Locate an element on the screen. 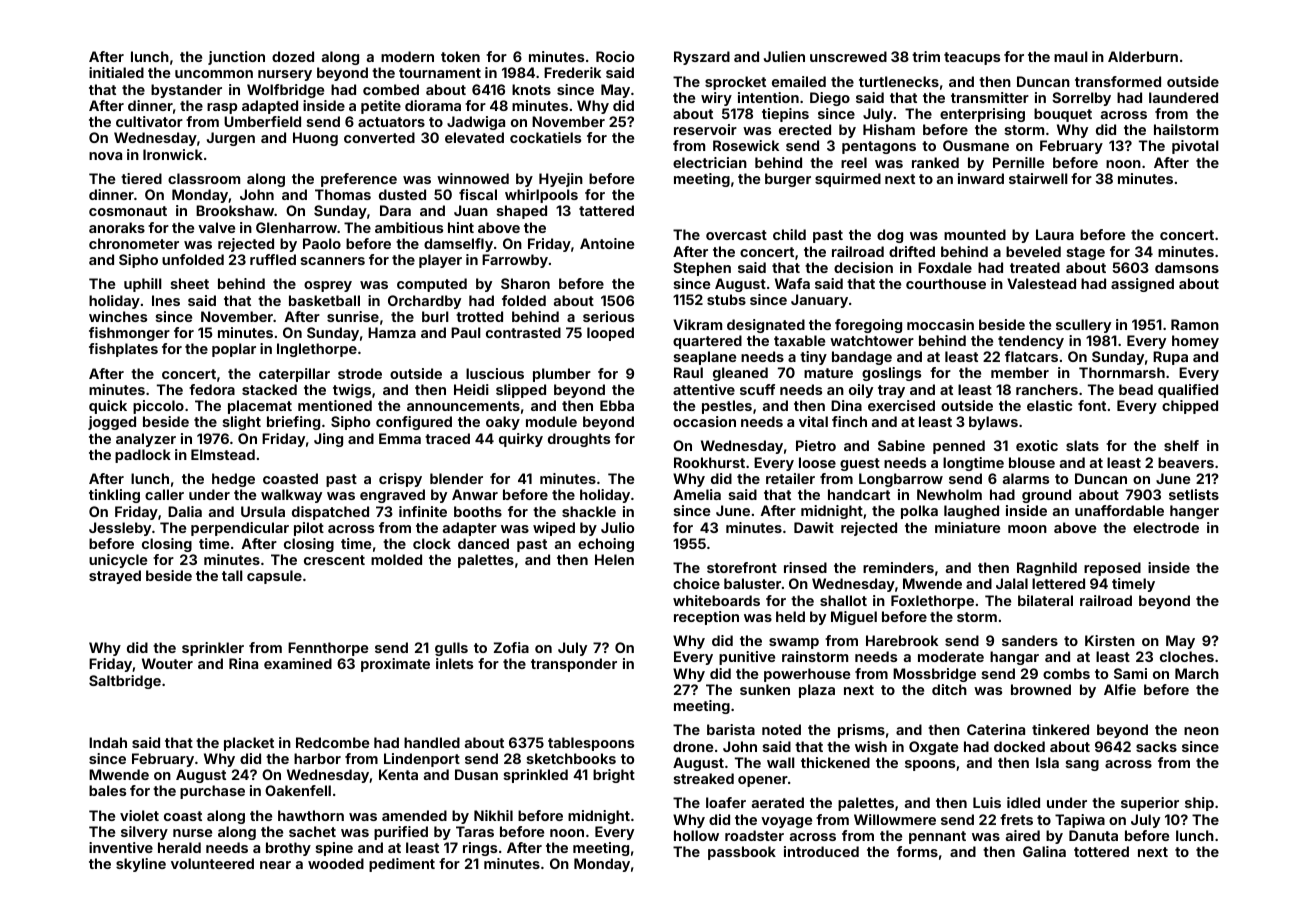 The image size is (1308, 924). Rocio is located at coordinates (615, 56).
